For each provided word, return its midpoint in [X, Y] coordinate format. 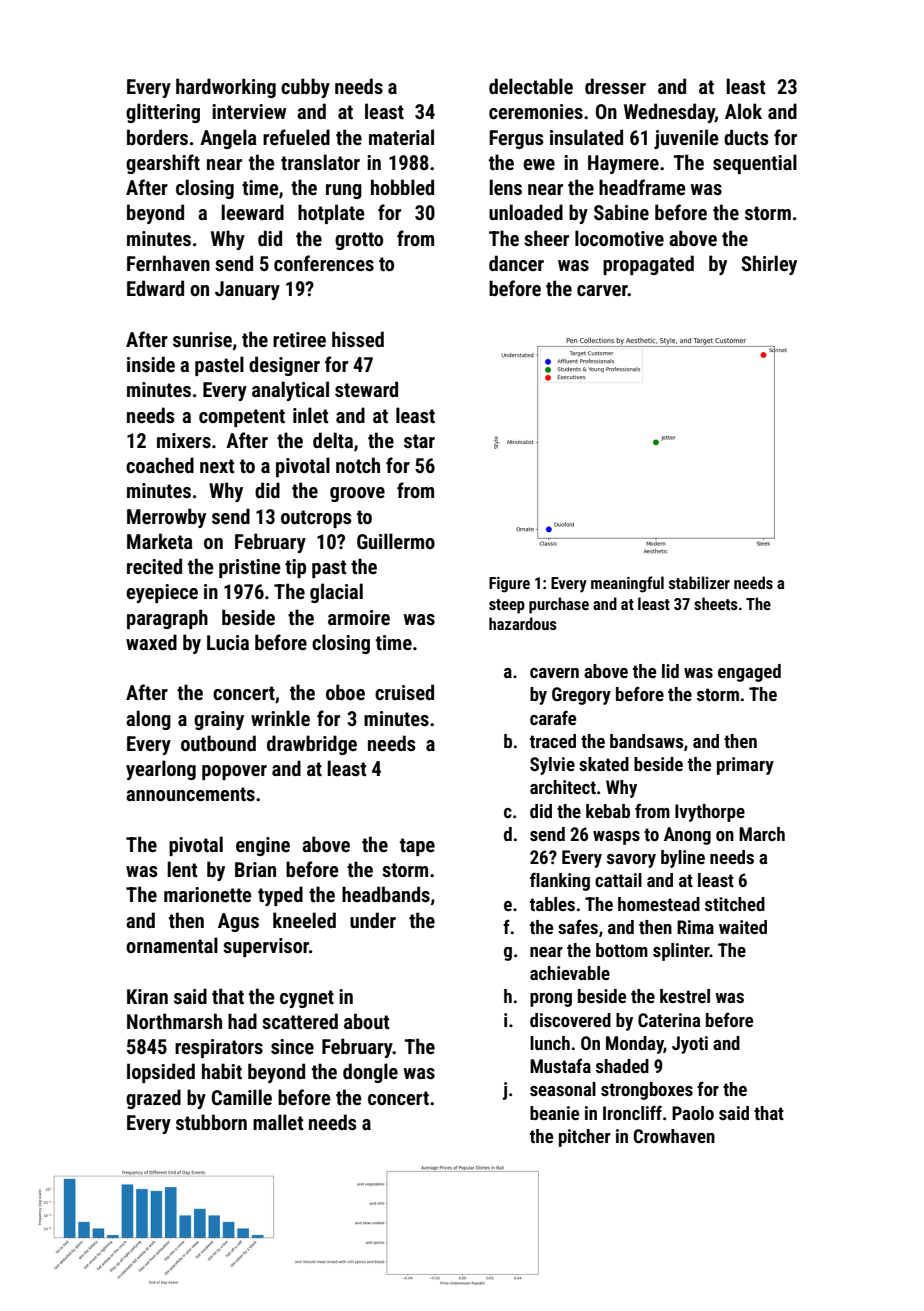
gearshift [163, 164]
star [419, 441]
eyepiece [162, 593]
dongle [370, 1073]
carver [602, 290]
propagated [648, 265]
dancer [516, 263]
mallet [278, 1122]
